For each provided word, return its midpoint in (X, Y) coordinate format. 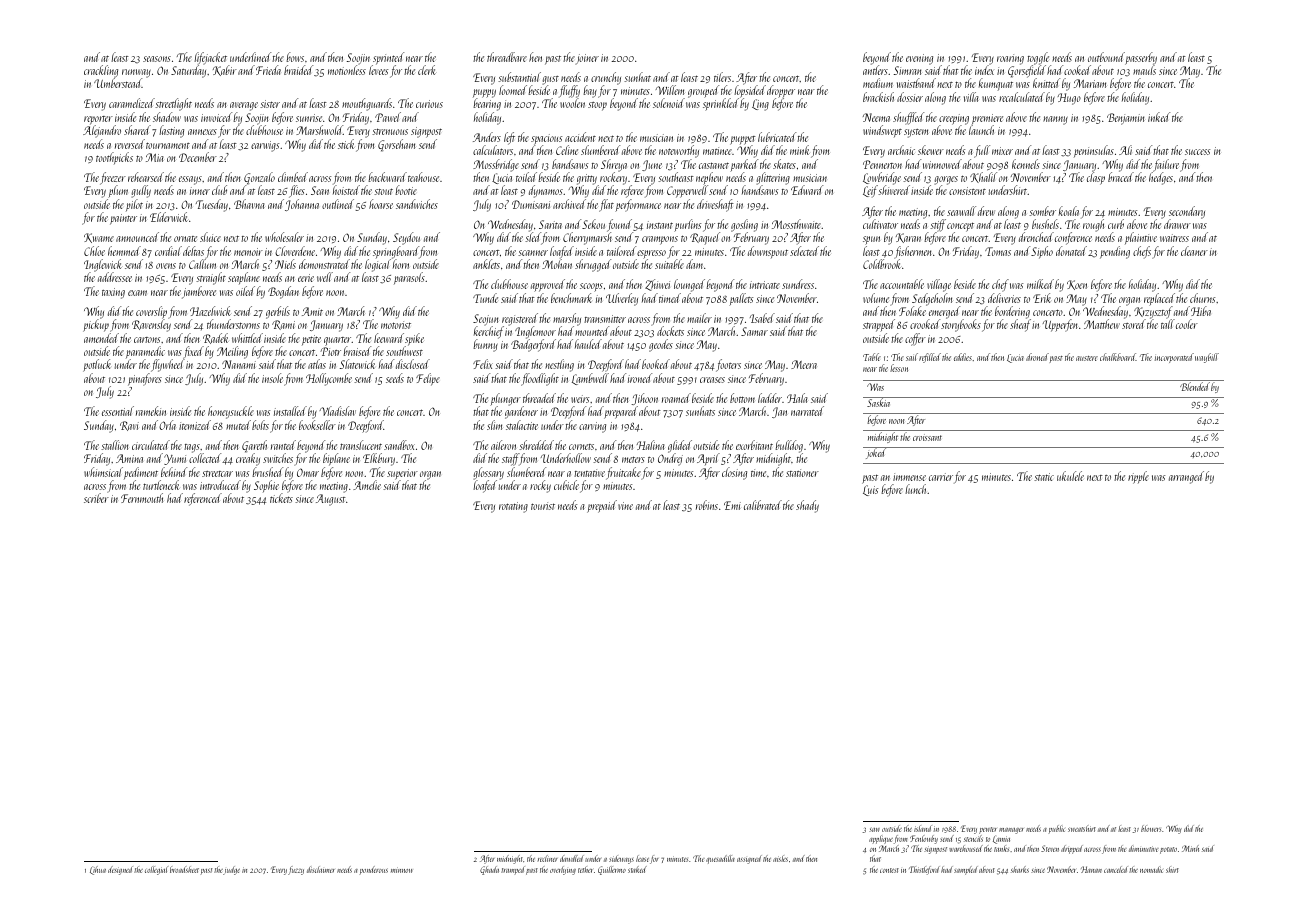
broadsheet (184, 869)
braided (298, 70)
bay (590, 91)
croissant (927, 437)
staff (510, 459)
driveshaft (715, 205)
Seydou (406, 238)
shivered (893, 190)
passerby (1141, 58)
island (923, 828)
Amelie (367, 485)
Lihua (98, 870)
